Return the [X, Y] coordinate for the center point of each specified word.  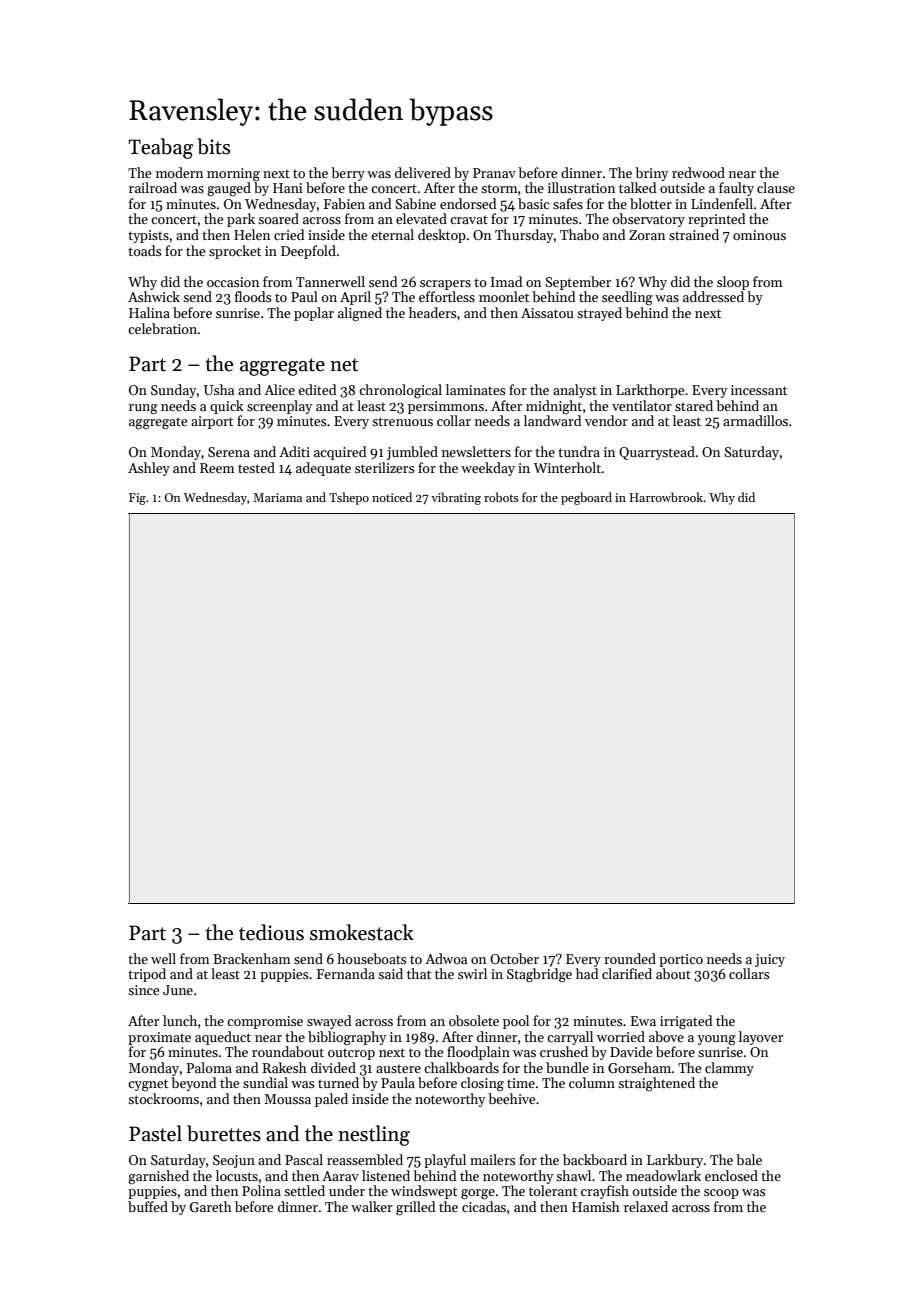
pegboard [586, 498]
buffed [148, 1206]
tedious [271, 932]
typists [148, 236]
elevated [421, 218]
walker [372, 1206]
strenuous [402, 421]
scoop [721, 1194]
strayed [599, 314]
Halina [149, 312]
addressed [713, 296]
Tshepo [349, 498]
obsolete [474, 1020]
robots [501, 497]
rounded [630, 958]
